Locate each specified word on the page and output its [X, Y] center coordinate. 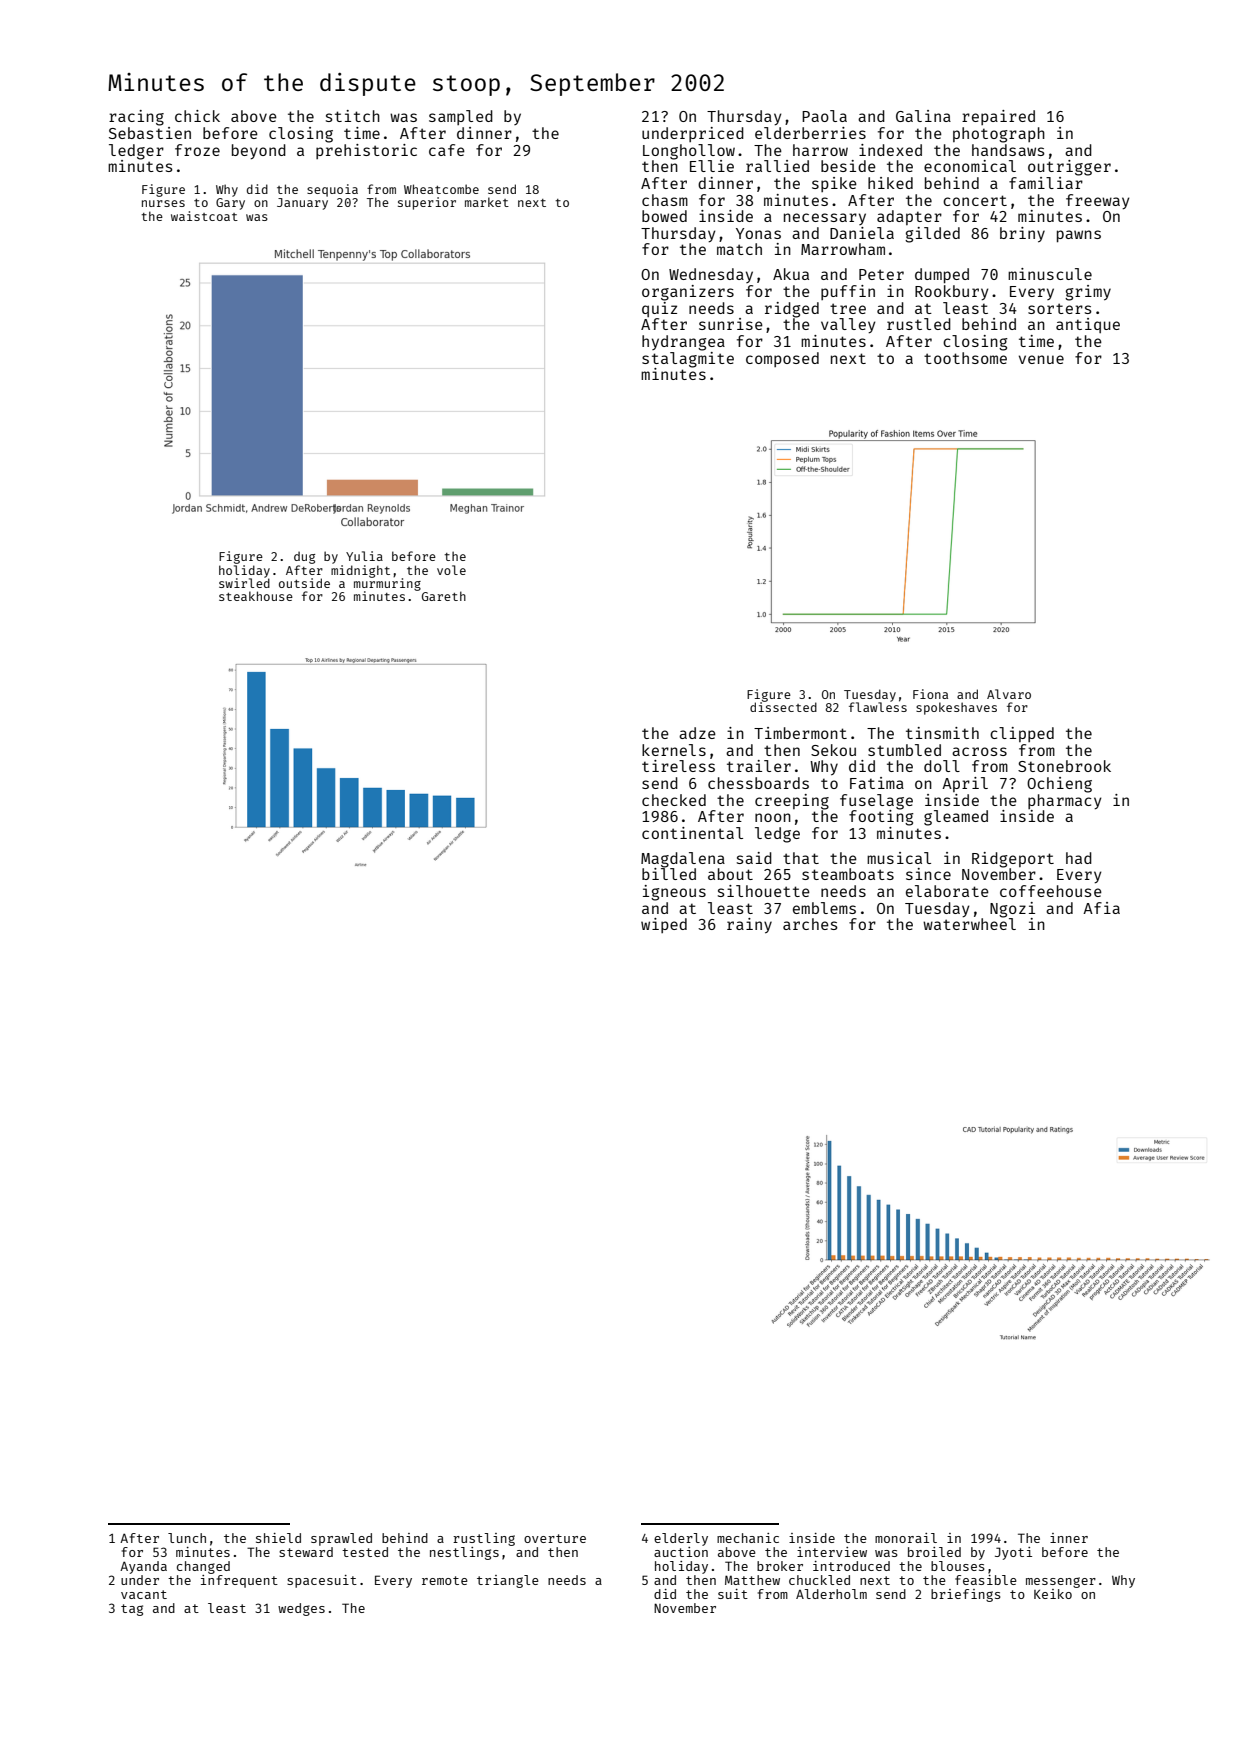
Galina [923, 116]
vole [451, 570]
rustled [919, 324]
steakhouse [256, 596]
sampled [461, 117]
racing [136, 118]
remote [445, 1580]
